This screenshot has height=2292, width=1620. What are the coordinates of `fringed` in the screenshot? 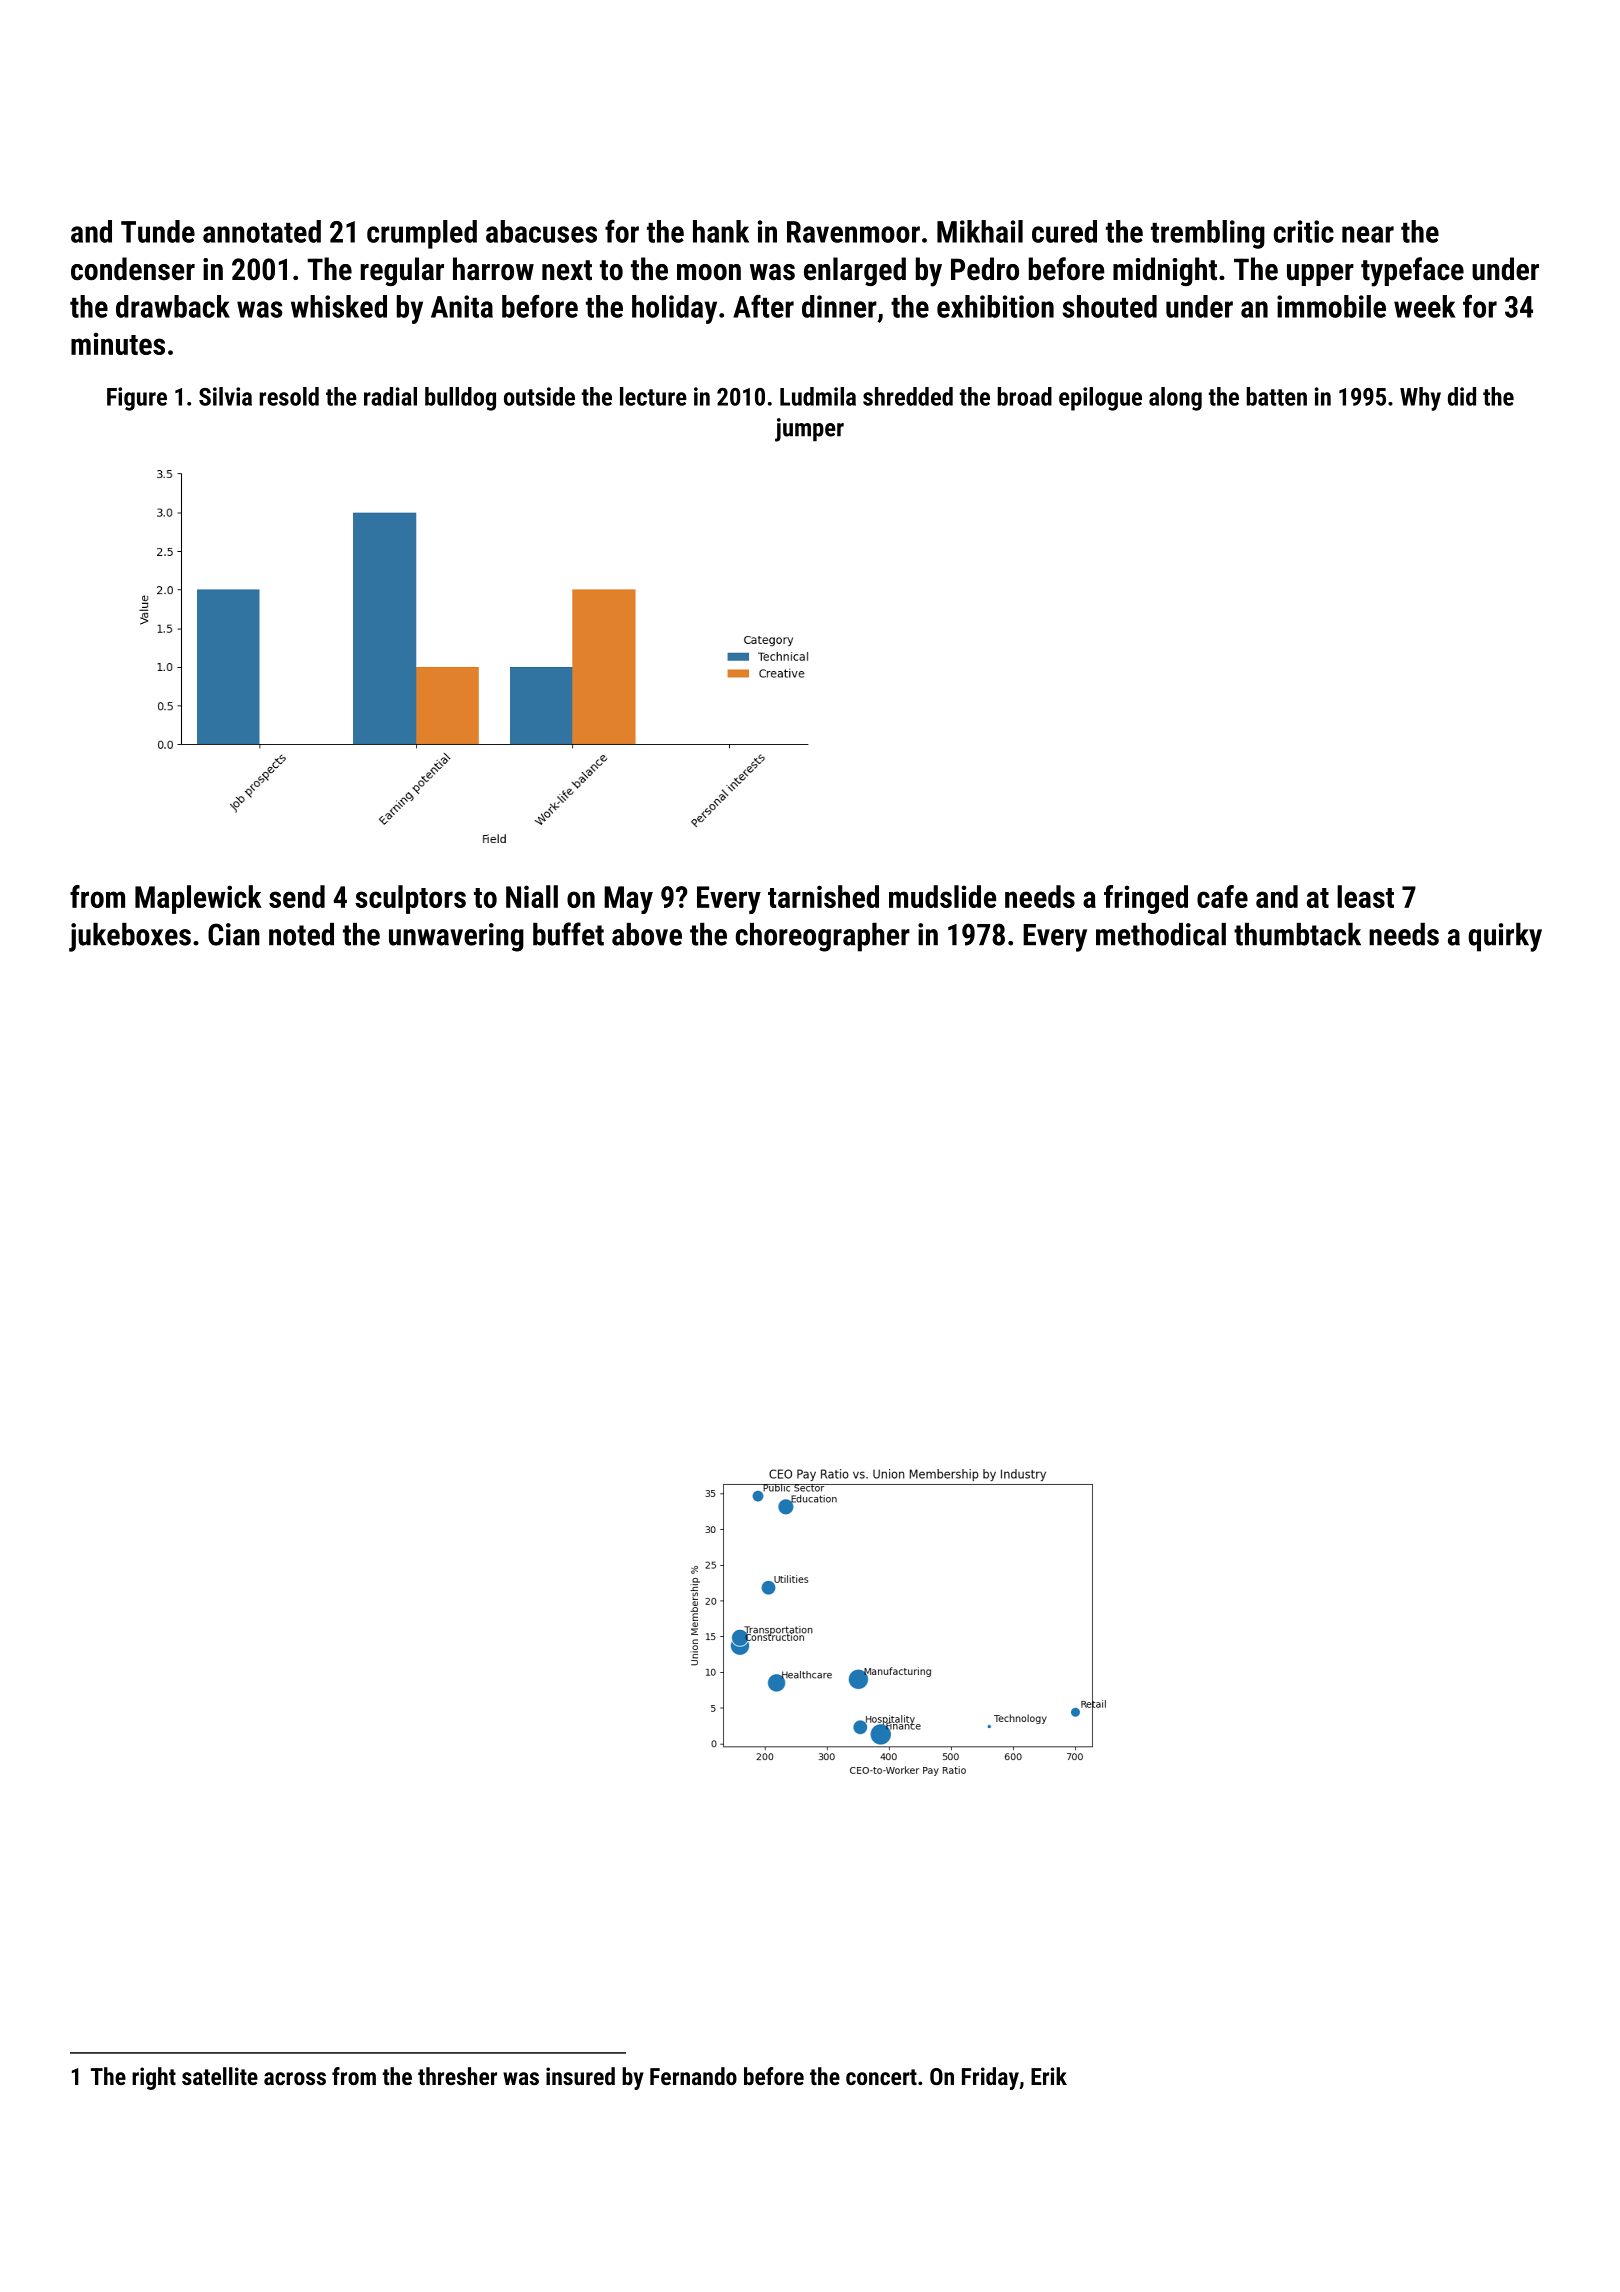 It's located at (1146, 899).
